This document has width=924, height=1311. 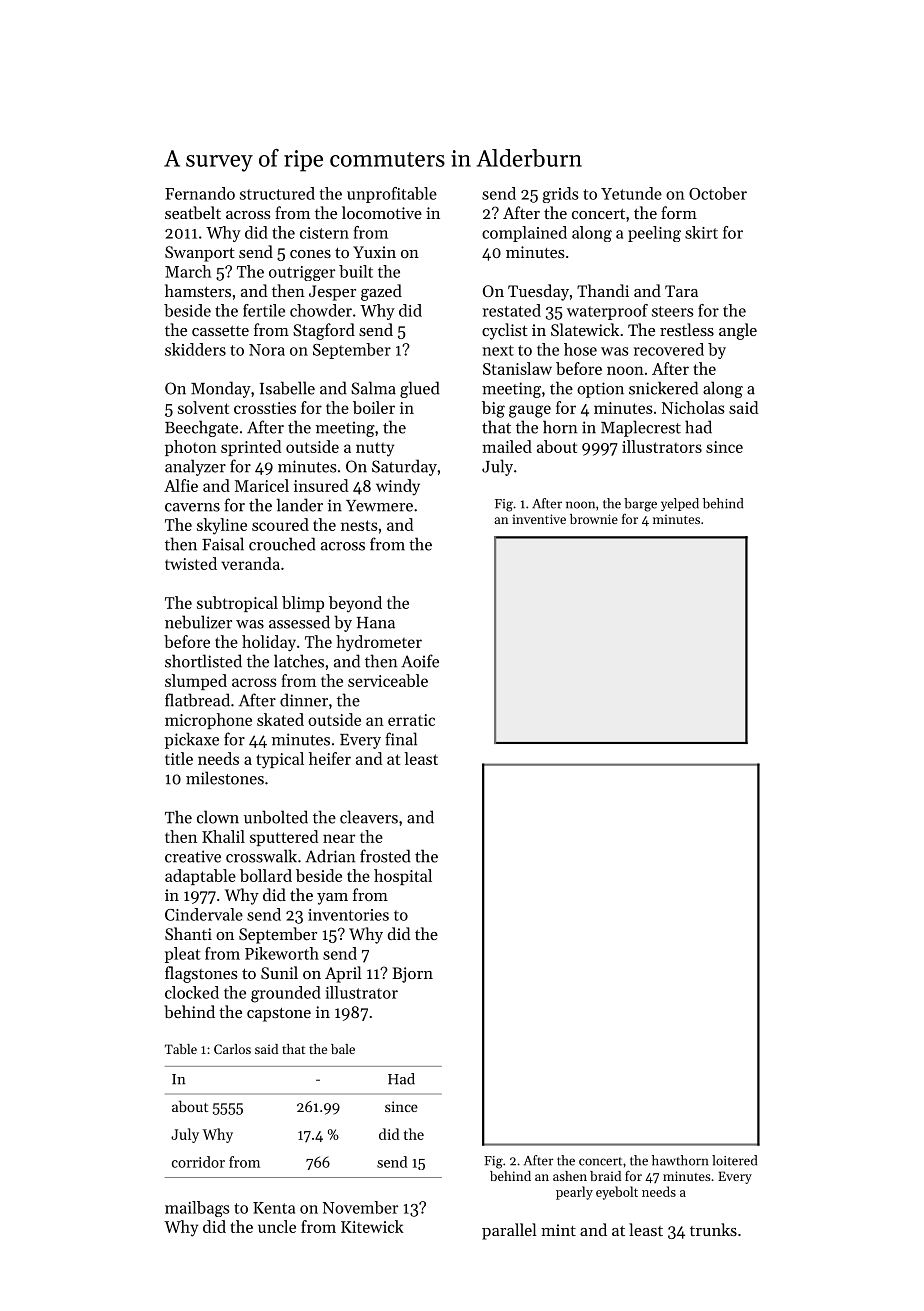 What do you see at coordinates (539, 519) in the document?
I see `inventive` at bounding box center [539, 519].
